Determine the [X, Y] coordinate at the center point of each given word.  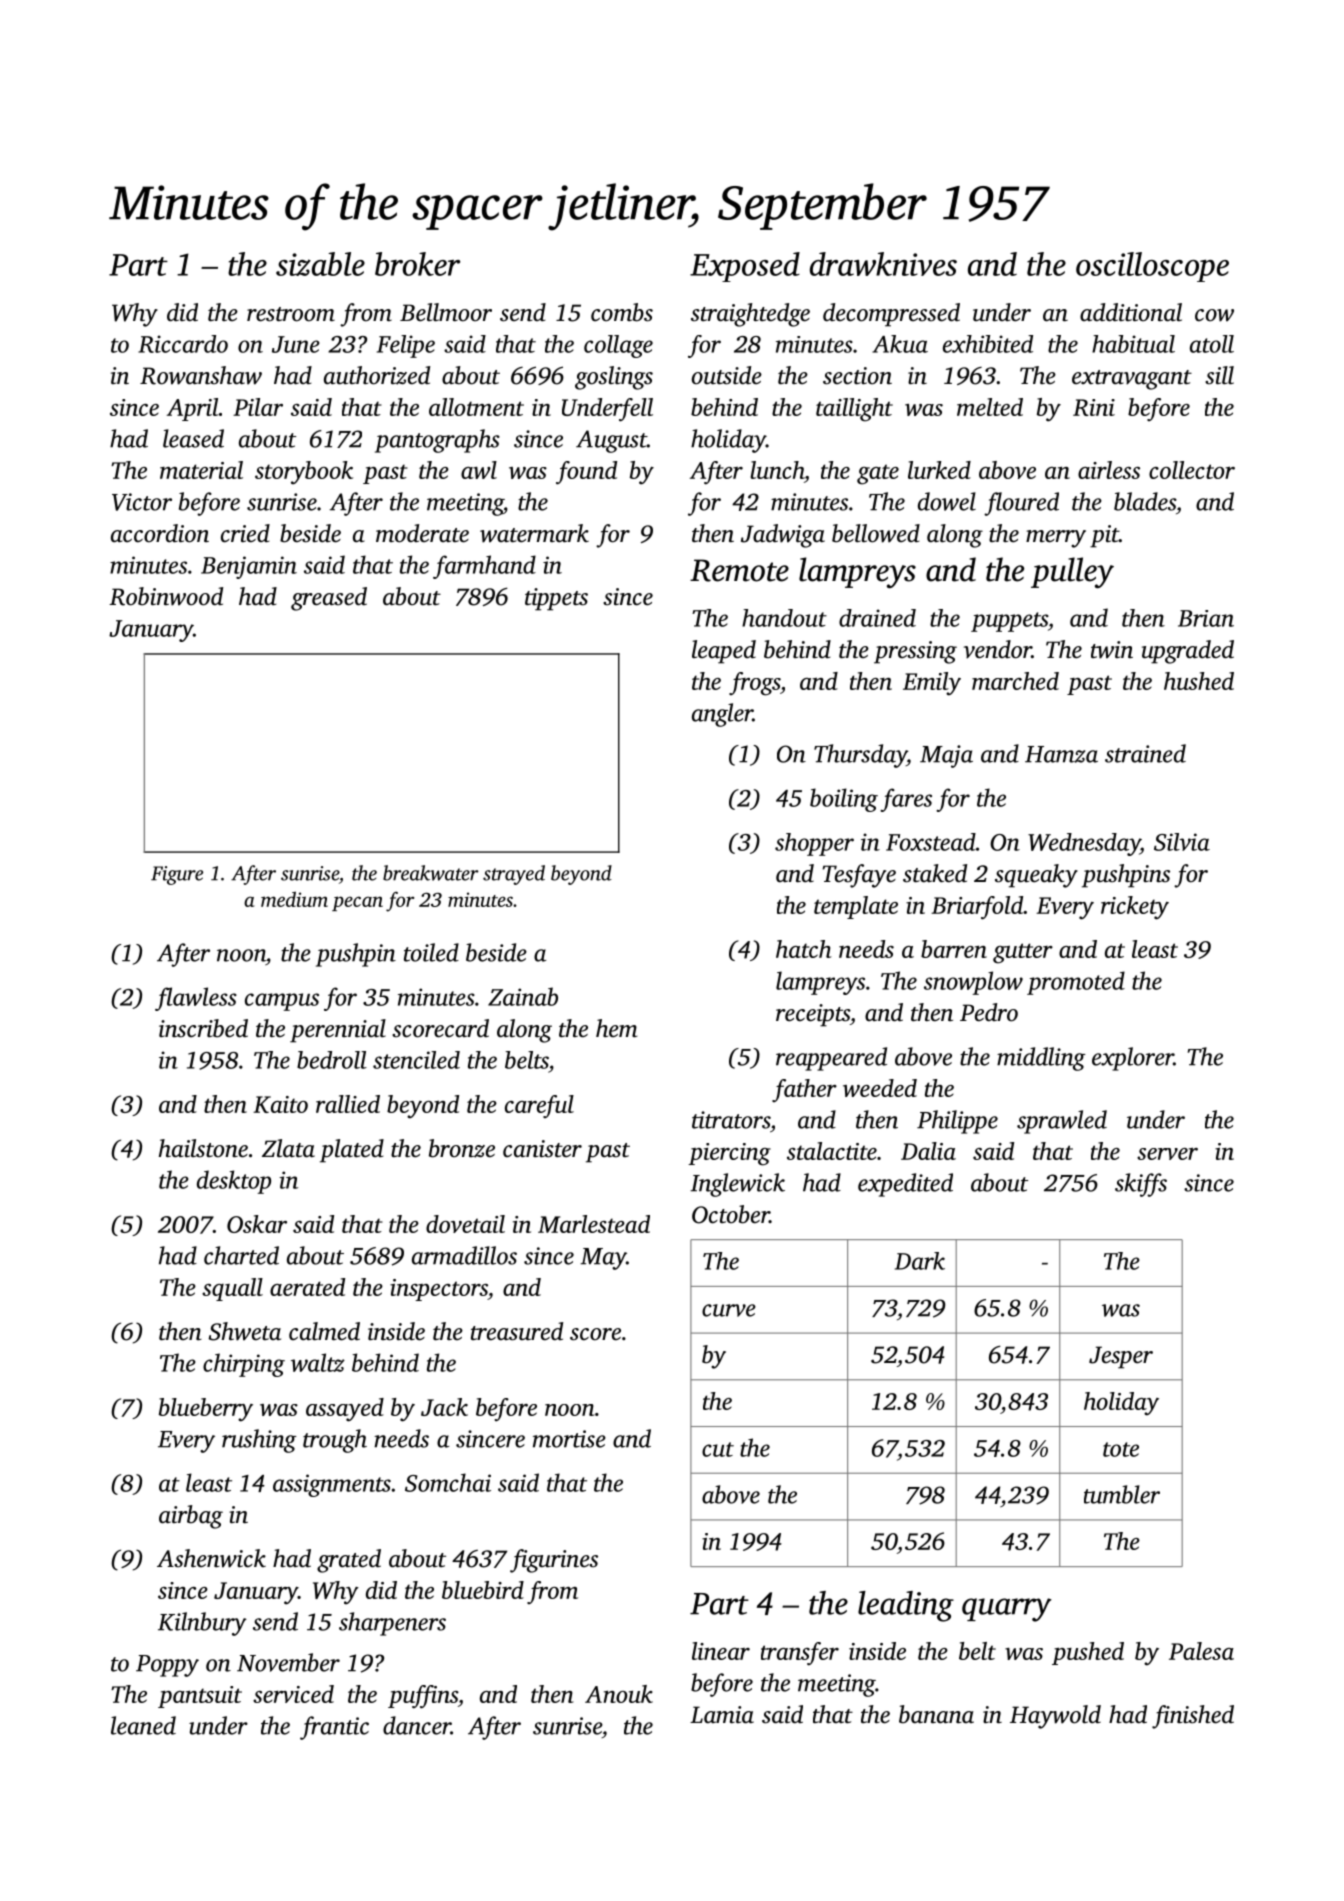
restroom [291, 314]
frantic [334, 1728]
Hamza [1061, 754]
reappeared [831, 1059]
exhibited [988, 344]
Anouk [619, 1694]
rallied [348, 1104]
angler [722, 715]
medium [294, 899]
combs [622, 312]
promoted [1076, 983]
